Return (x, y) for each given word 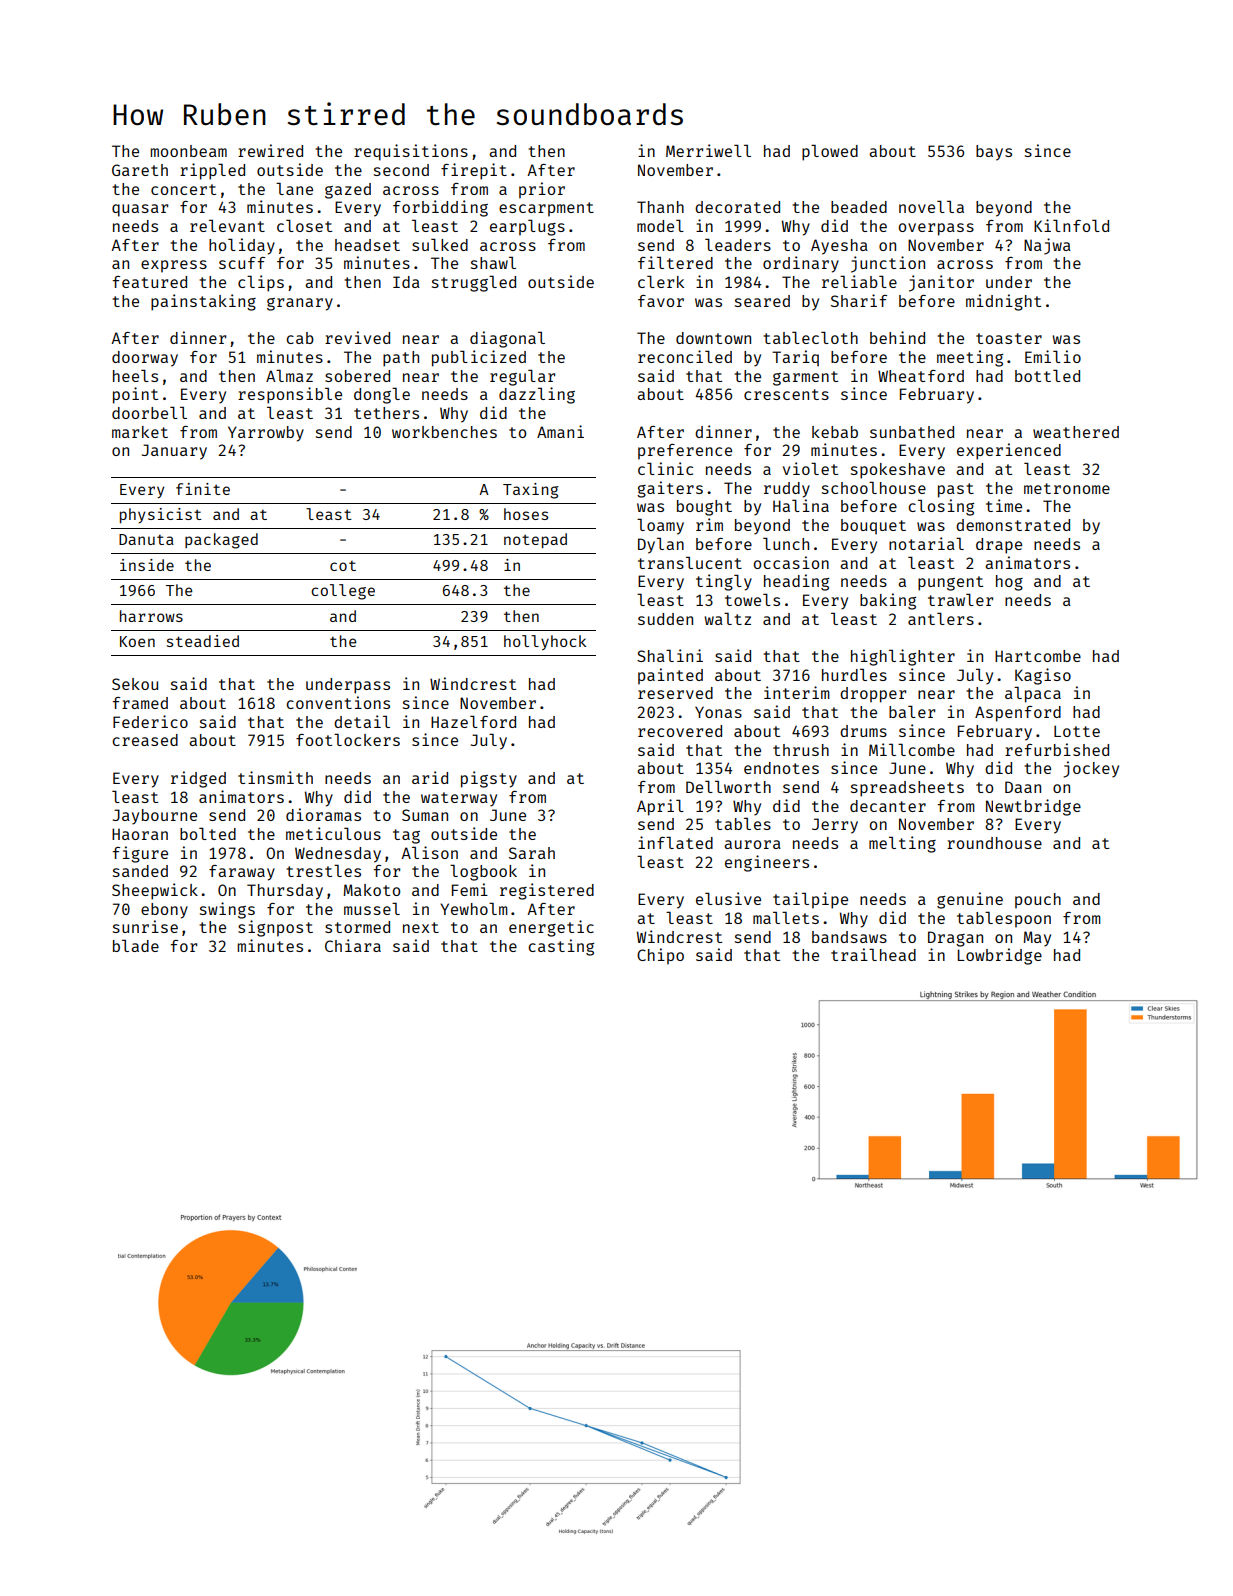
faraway (242, 873)
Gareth (140, 170)
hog (1009, 583)
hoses (526, 514)
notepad (535, 540)
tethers (386, 413)
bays (994, 153)
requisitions (411, 152)
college (343, 592)
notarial (926, 543)
